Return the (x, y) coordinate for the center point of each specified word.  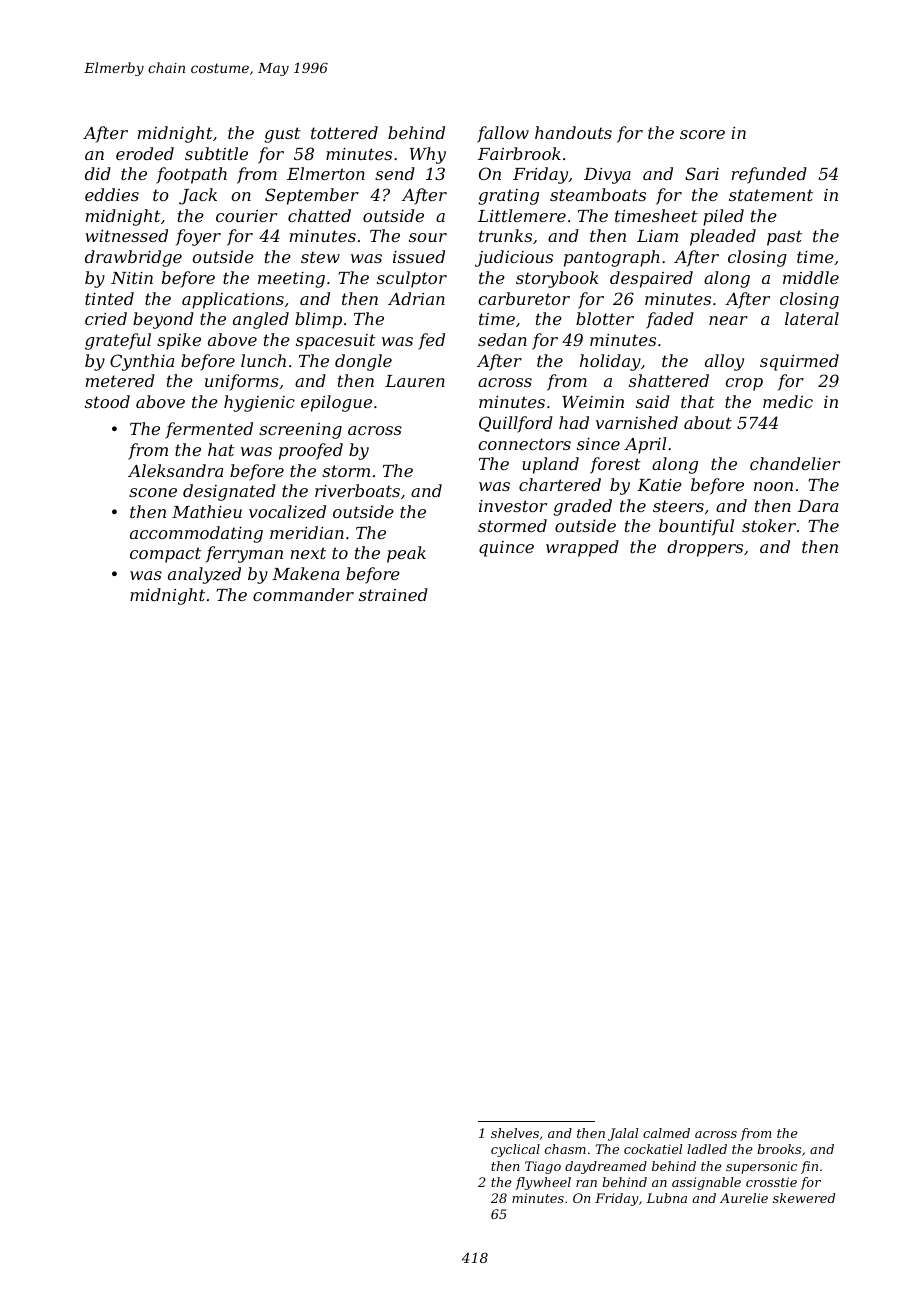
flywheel (543, 1183)
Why (428, 155)
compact (165, 555)
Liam (657, 236)
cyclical (515, 1150)
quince (506, 549)
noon (773, 486)
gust (282, 135)
